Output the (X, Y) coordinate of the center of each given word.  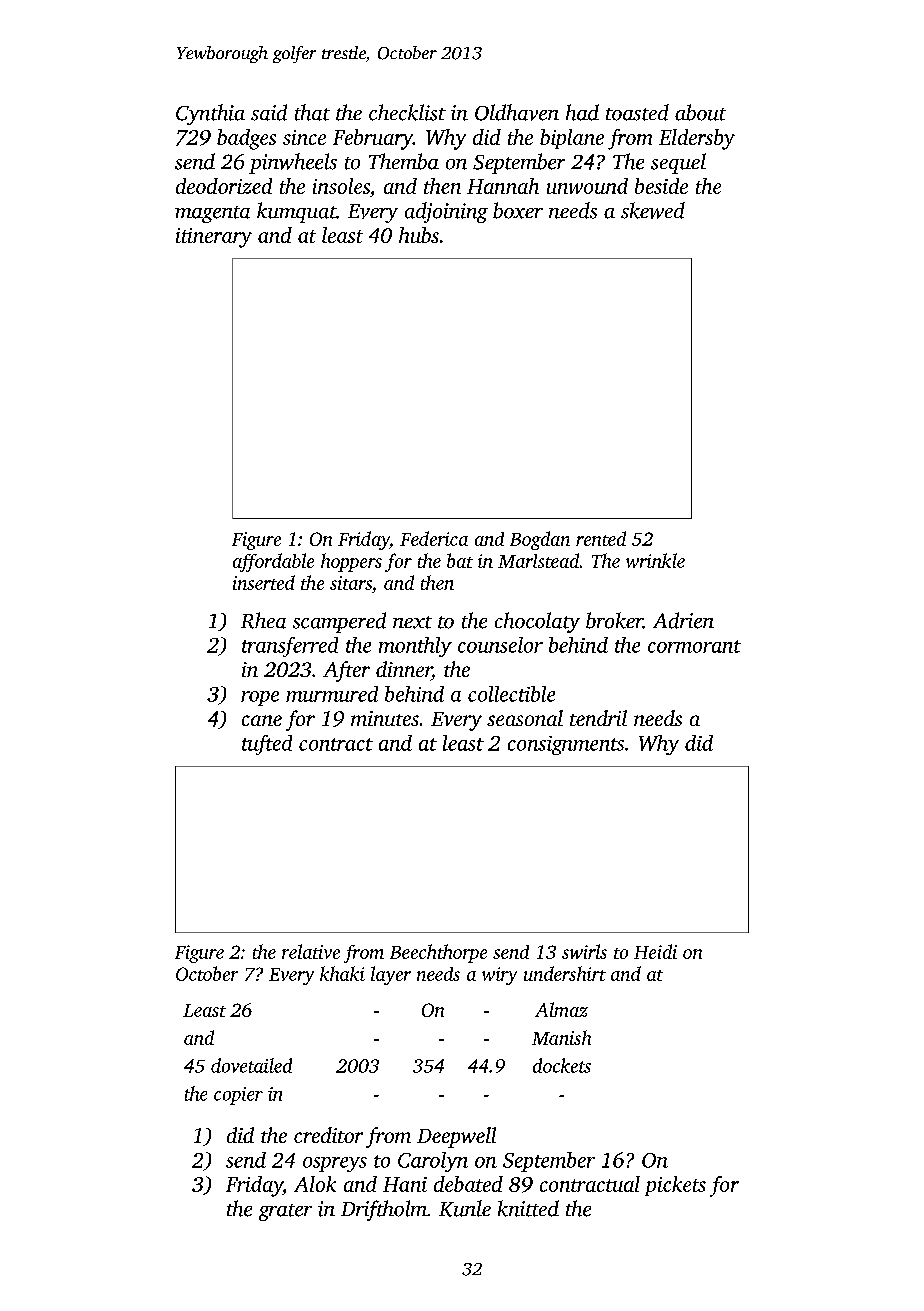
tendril (598, 718)
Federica (434, 538)
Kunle (465, 1208)
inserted (264, 582)
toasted (637, 112)
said (269, 112)
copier (238, 1096)
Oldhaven (517, 112)
